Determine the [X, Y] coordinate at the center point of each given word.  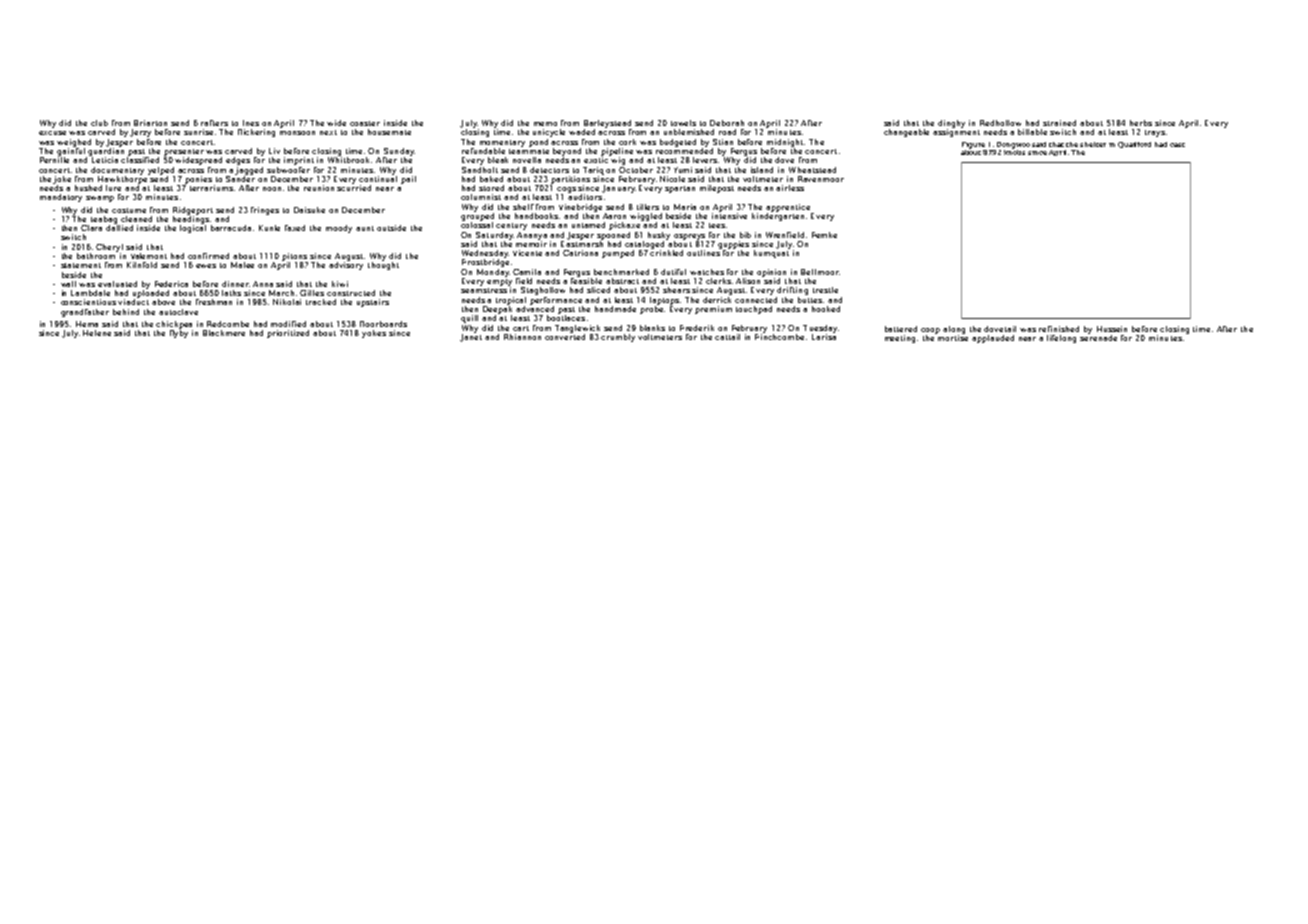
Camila [527, 272]
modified [288, 324]
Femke [824, 235]
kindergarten [778, 217]
